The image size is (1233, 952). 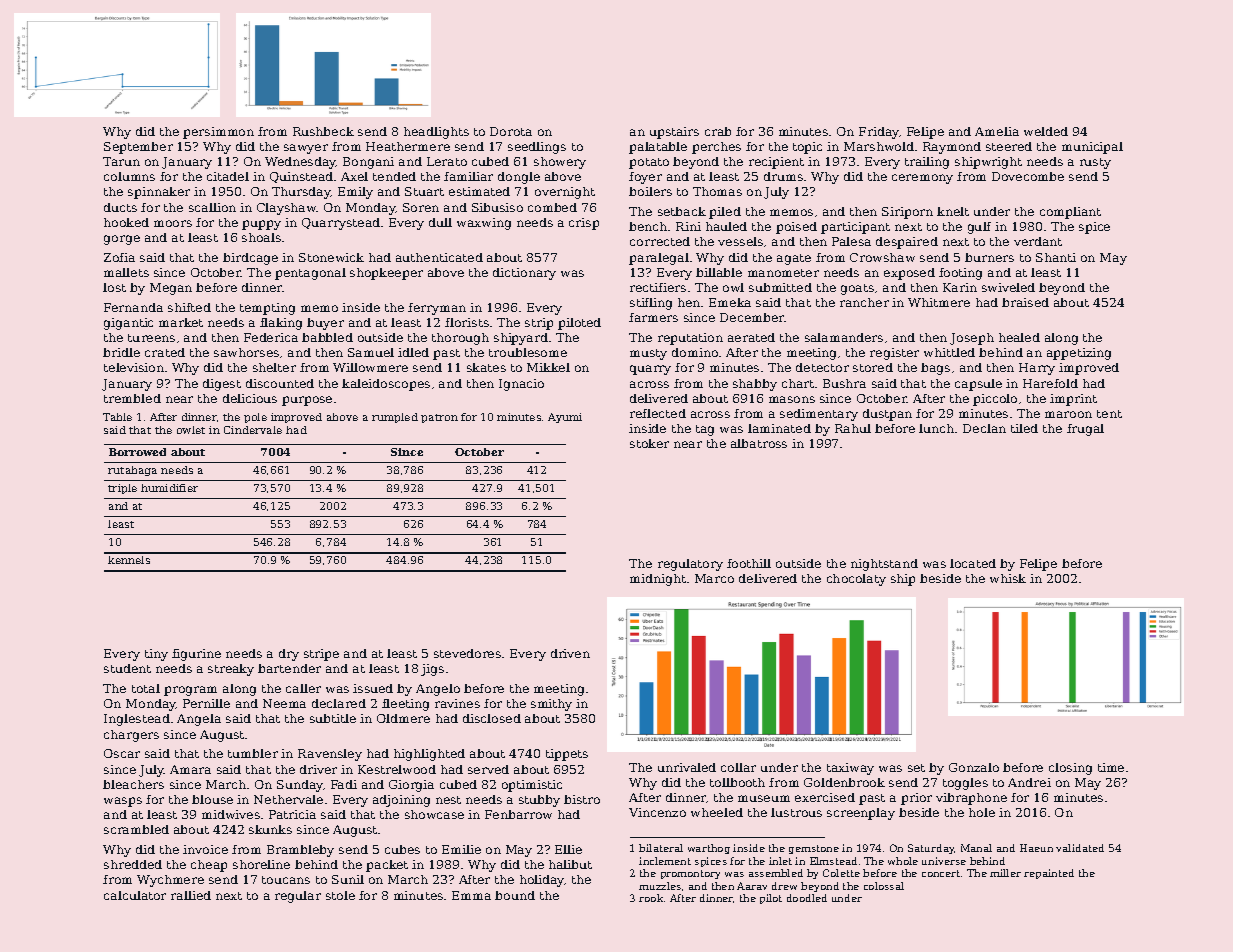 I want to click on Rushbeck, so click(x=323, y=131).
